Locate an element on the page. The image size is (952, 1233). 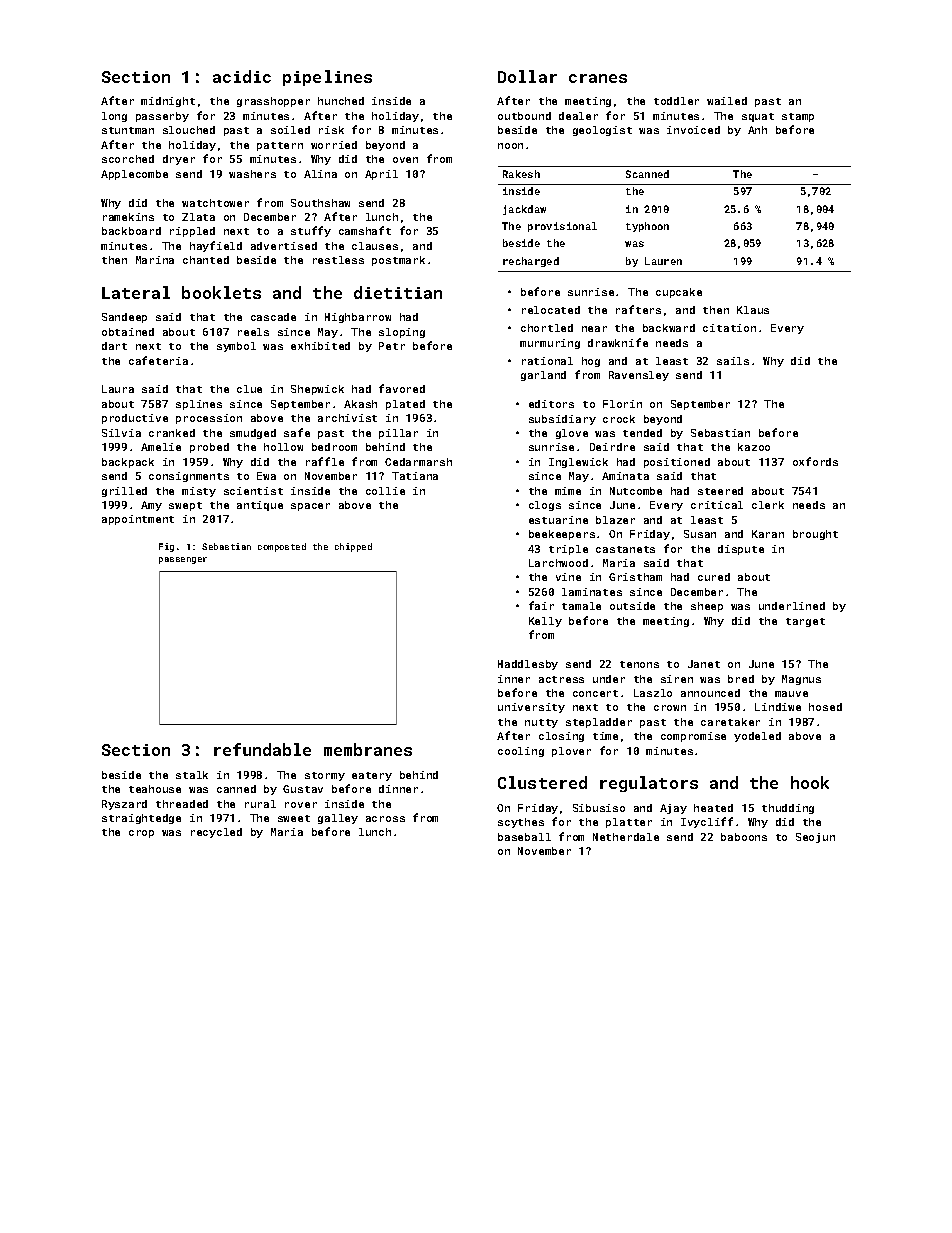
straightedge is located at coordinates (141, 819).
